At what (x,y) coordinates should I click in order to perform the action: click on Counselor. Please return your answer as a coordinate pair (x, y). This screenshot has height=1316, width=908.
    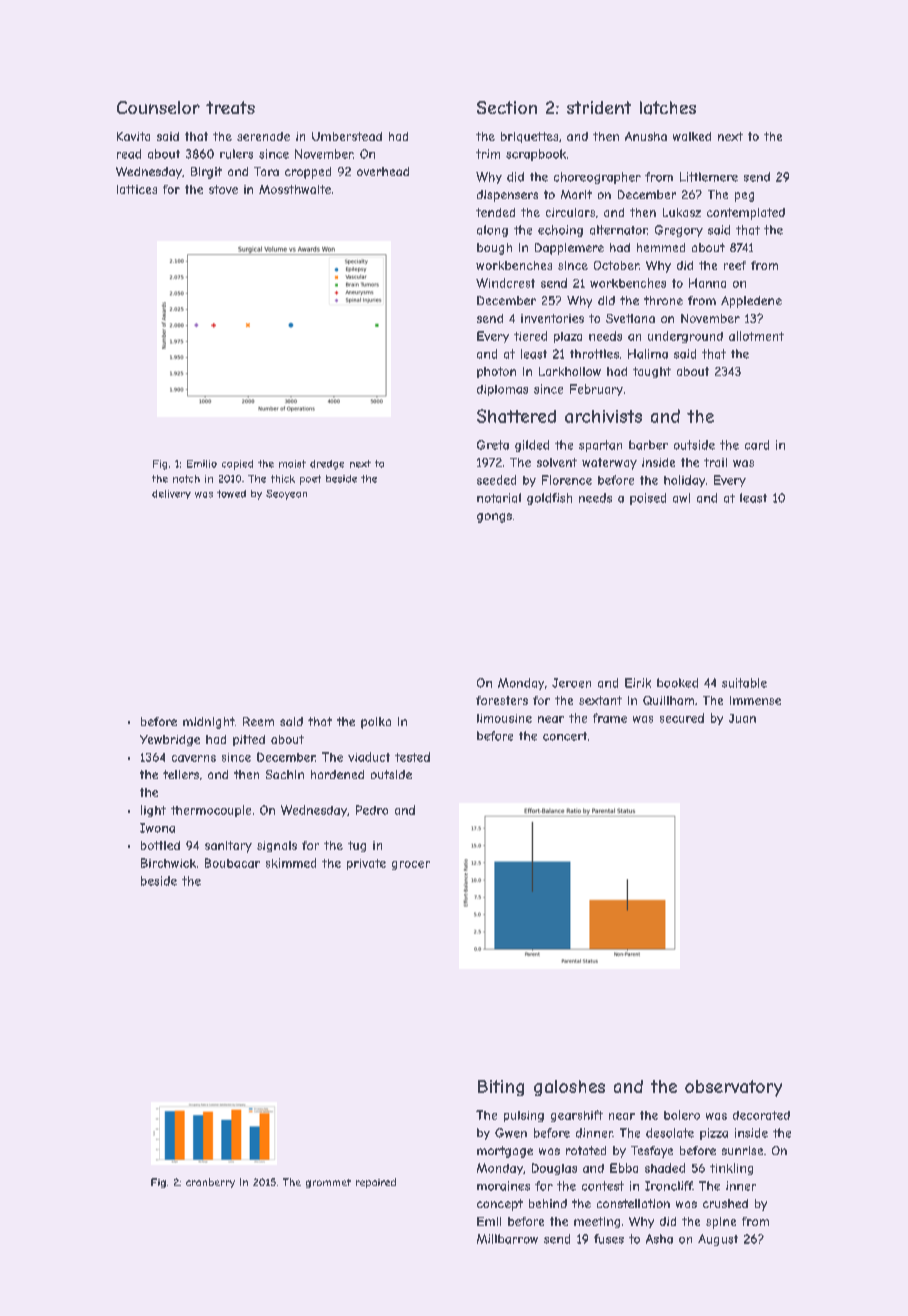
    Looking at the image, I should click on (158, 107).
